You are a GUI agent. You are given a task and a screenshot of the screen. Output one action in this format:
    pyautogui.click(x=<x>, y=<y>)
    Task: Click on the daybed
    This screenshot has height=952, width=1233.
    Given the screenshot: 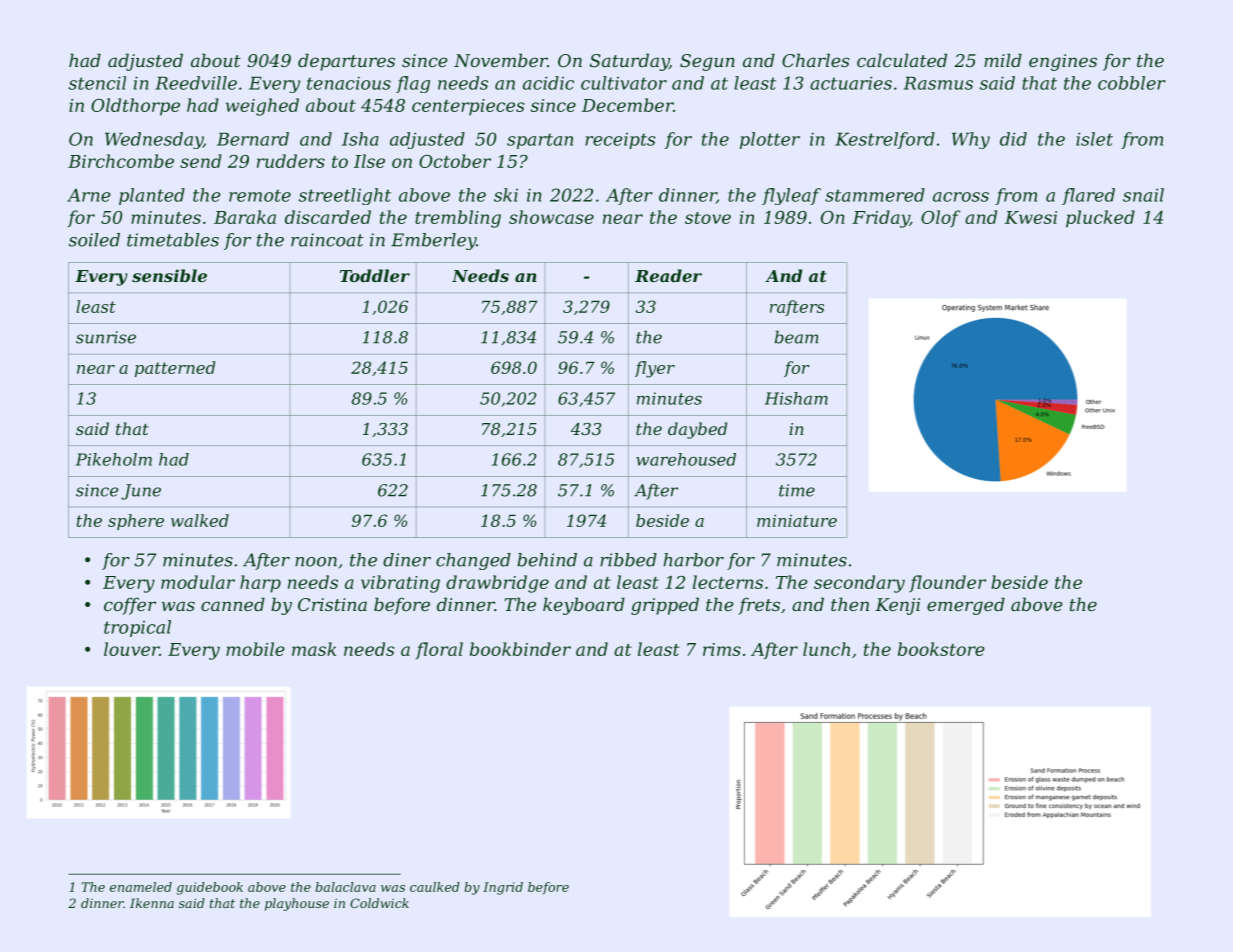 What is the action you would take?
    pyautogui.click(x=697, y=430)
